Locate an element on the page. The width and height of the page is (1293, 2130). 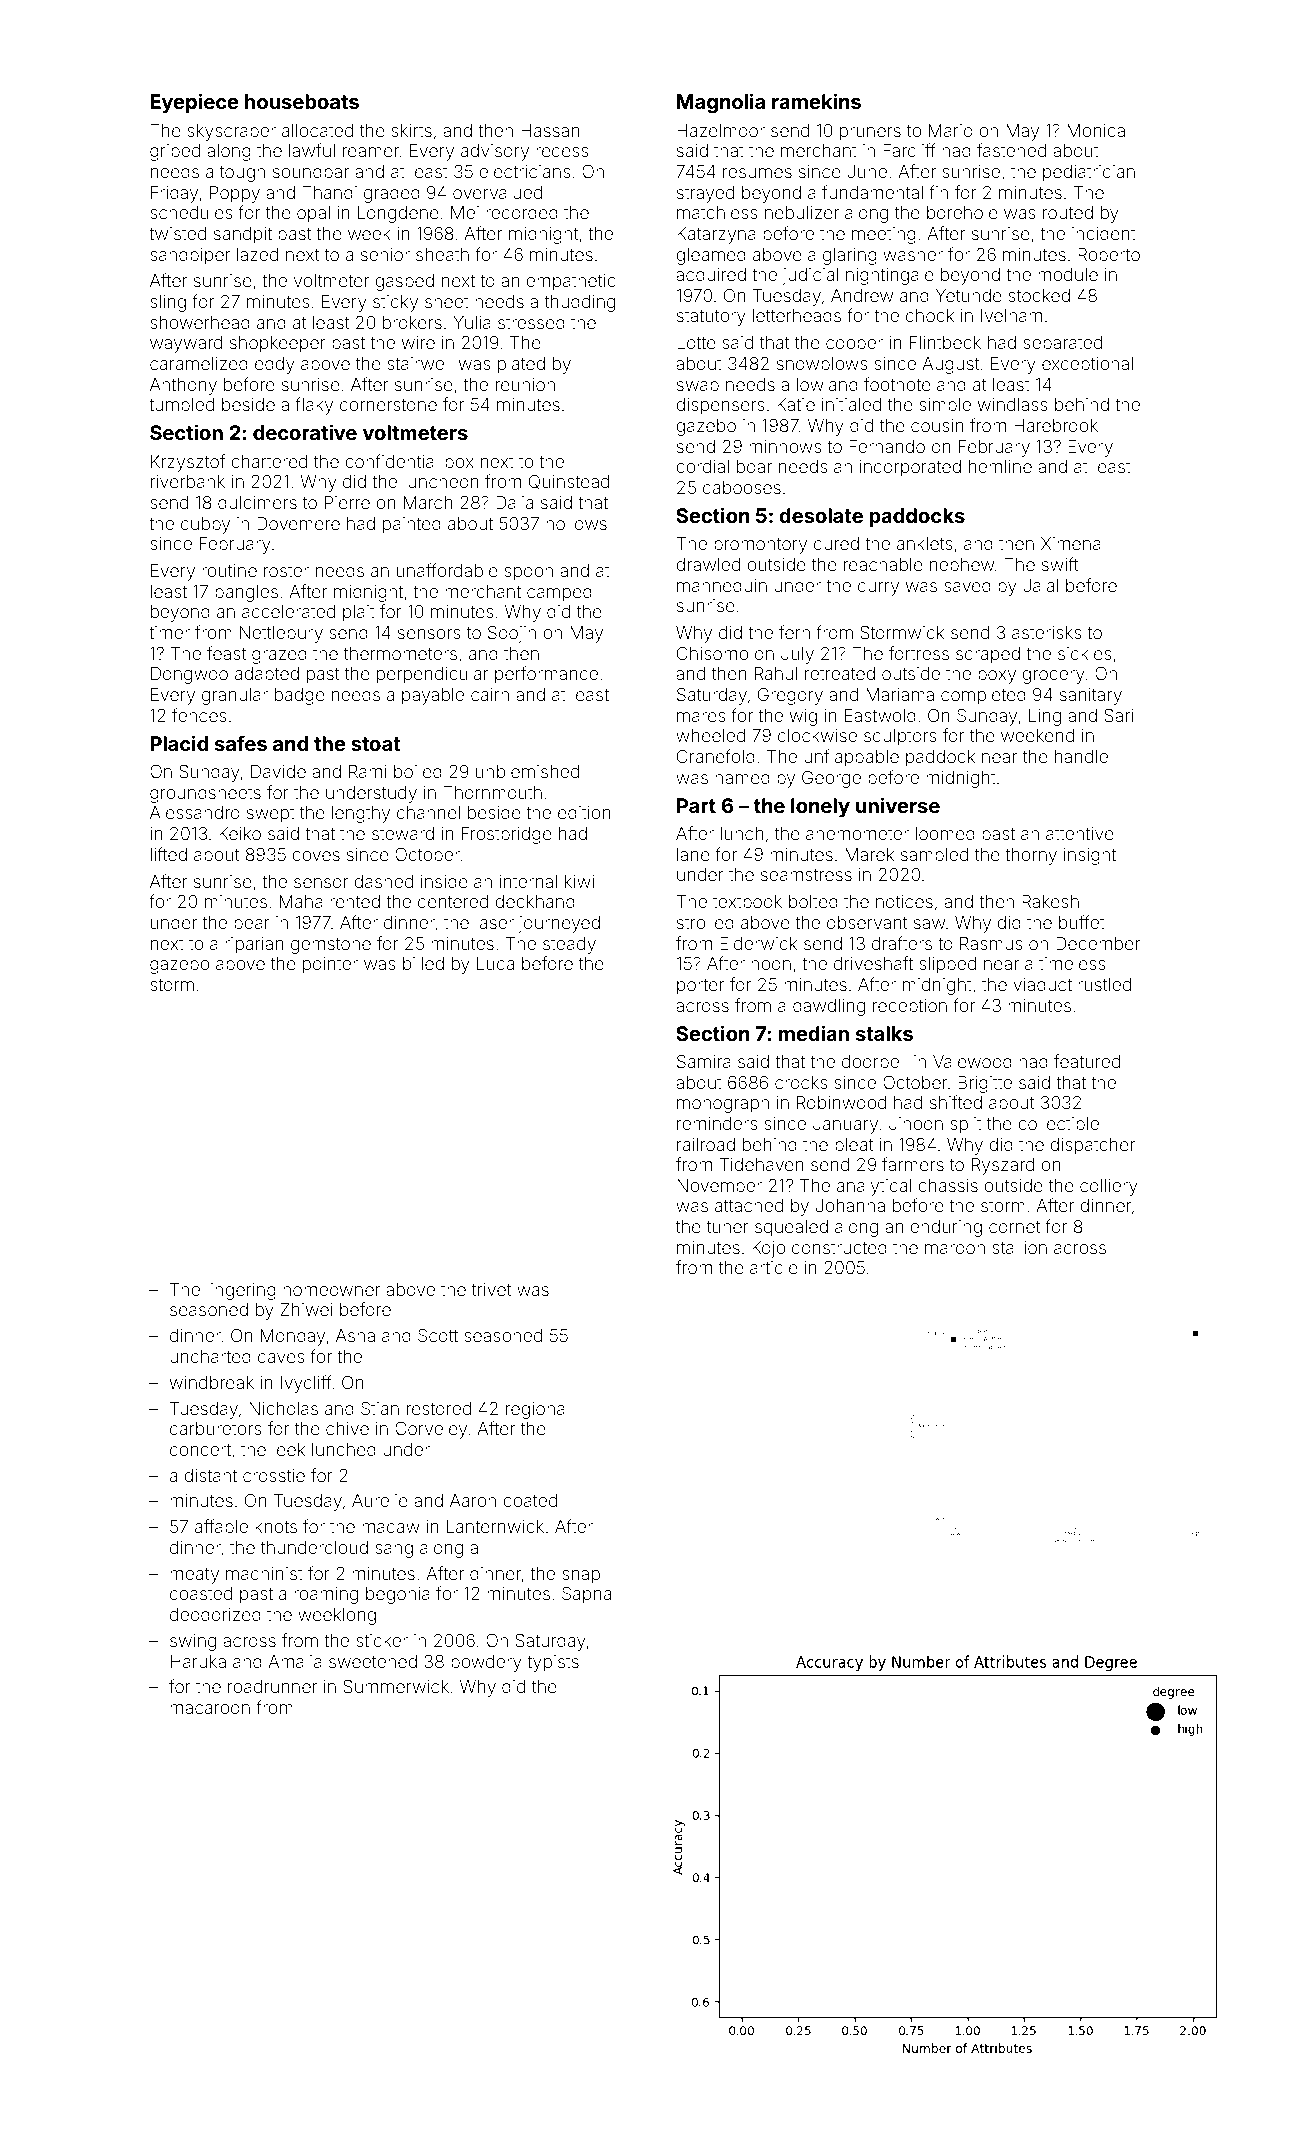
Ivelham is located at coordinates (1011, 315).
